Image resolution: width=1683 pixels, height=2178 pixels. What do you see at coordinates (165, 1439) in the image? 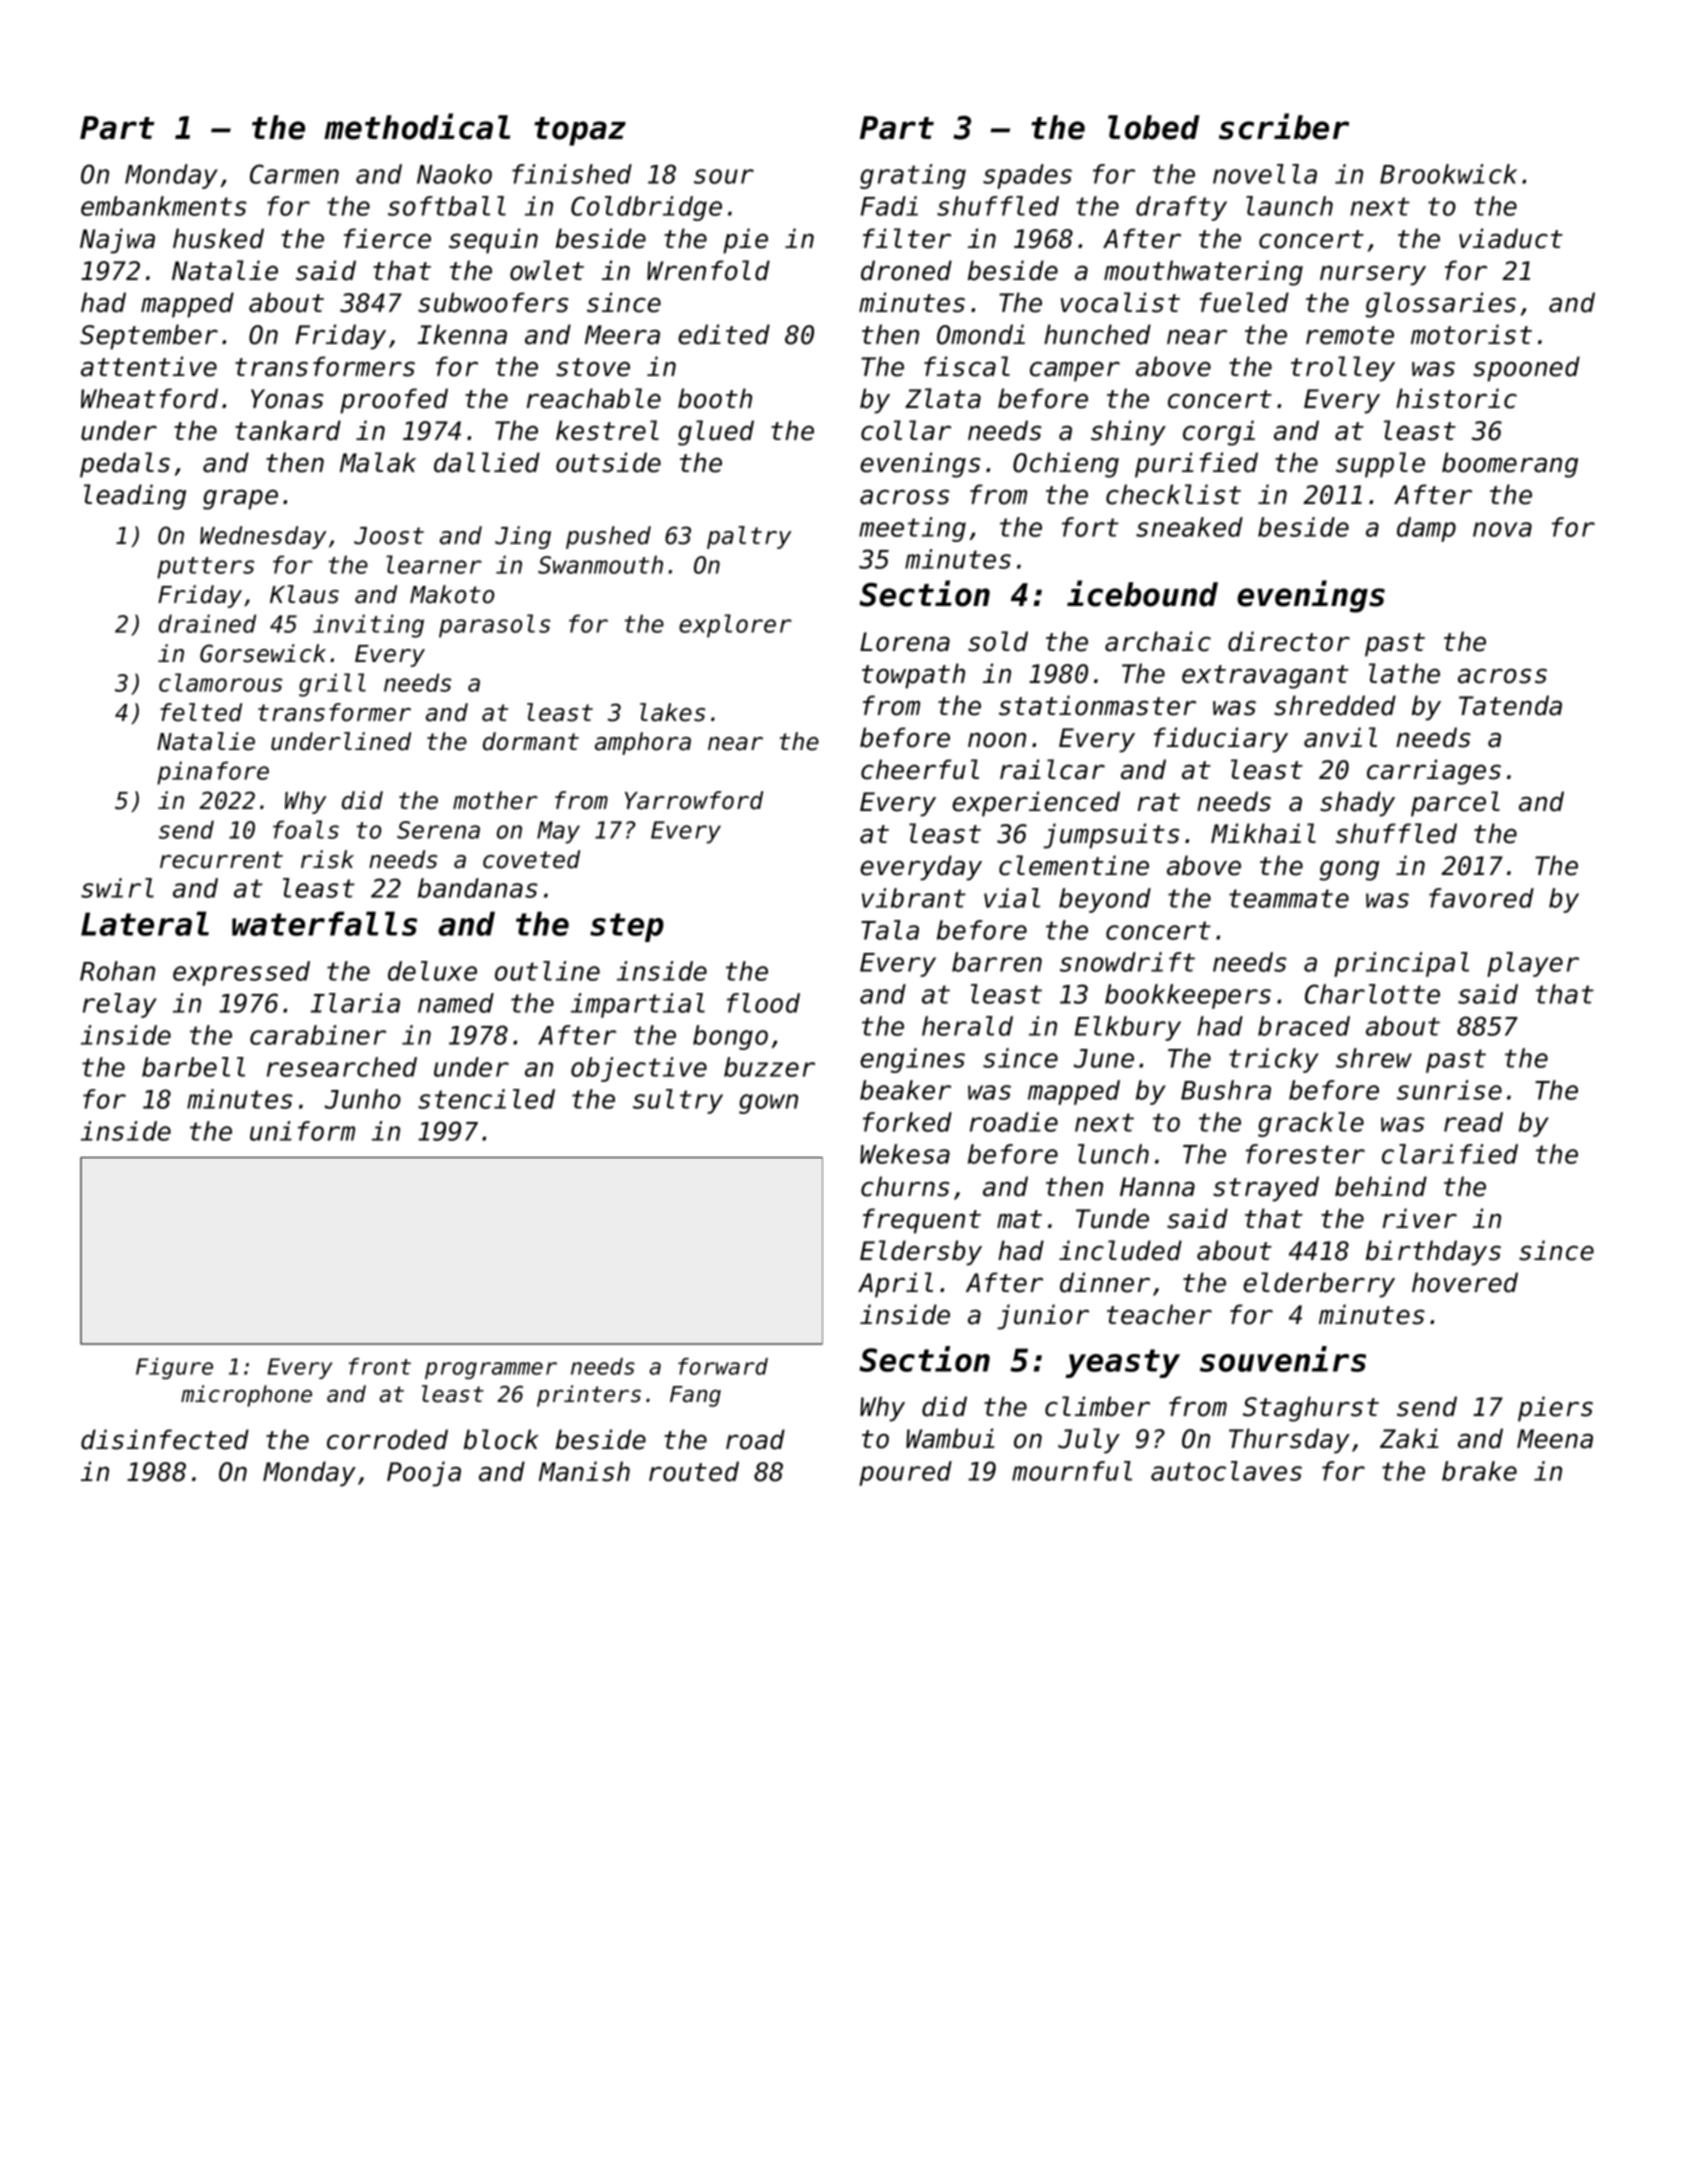
I see `disinfected` at bounding box center [165, 1439].
